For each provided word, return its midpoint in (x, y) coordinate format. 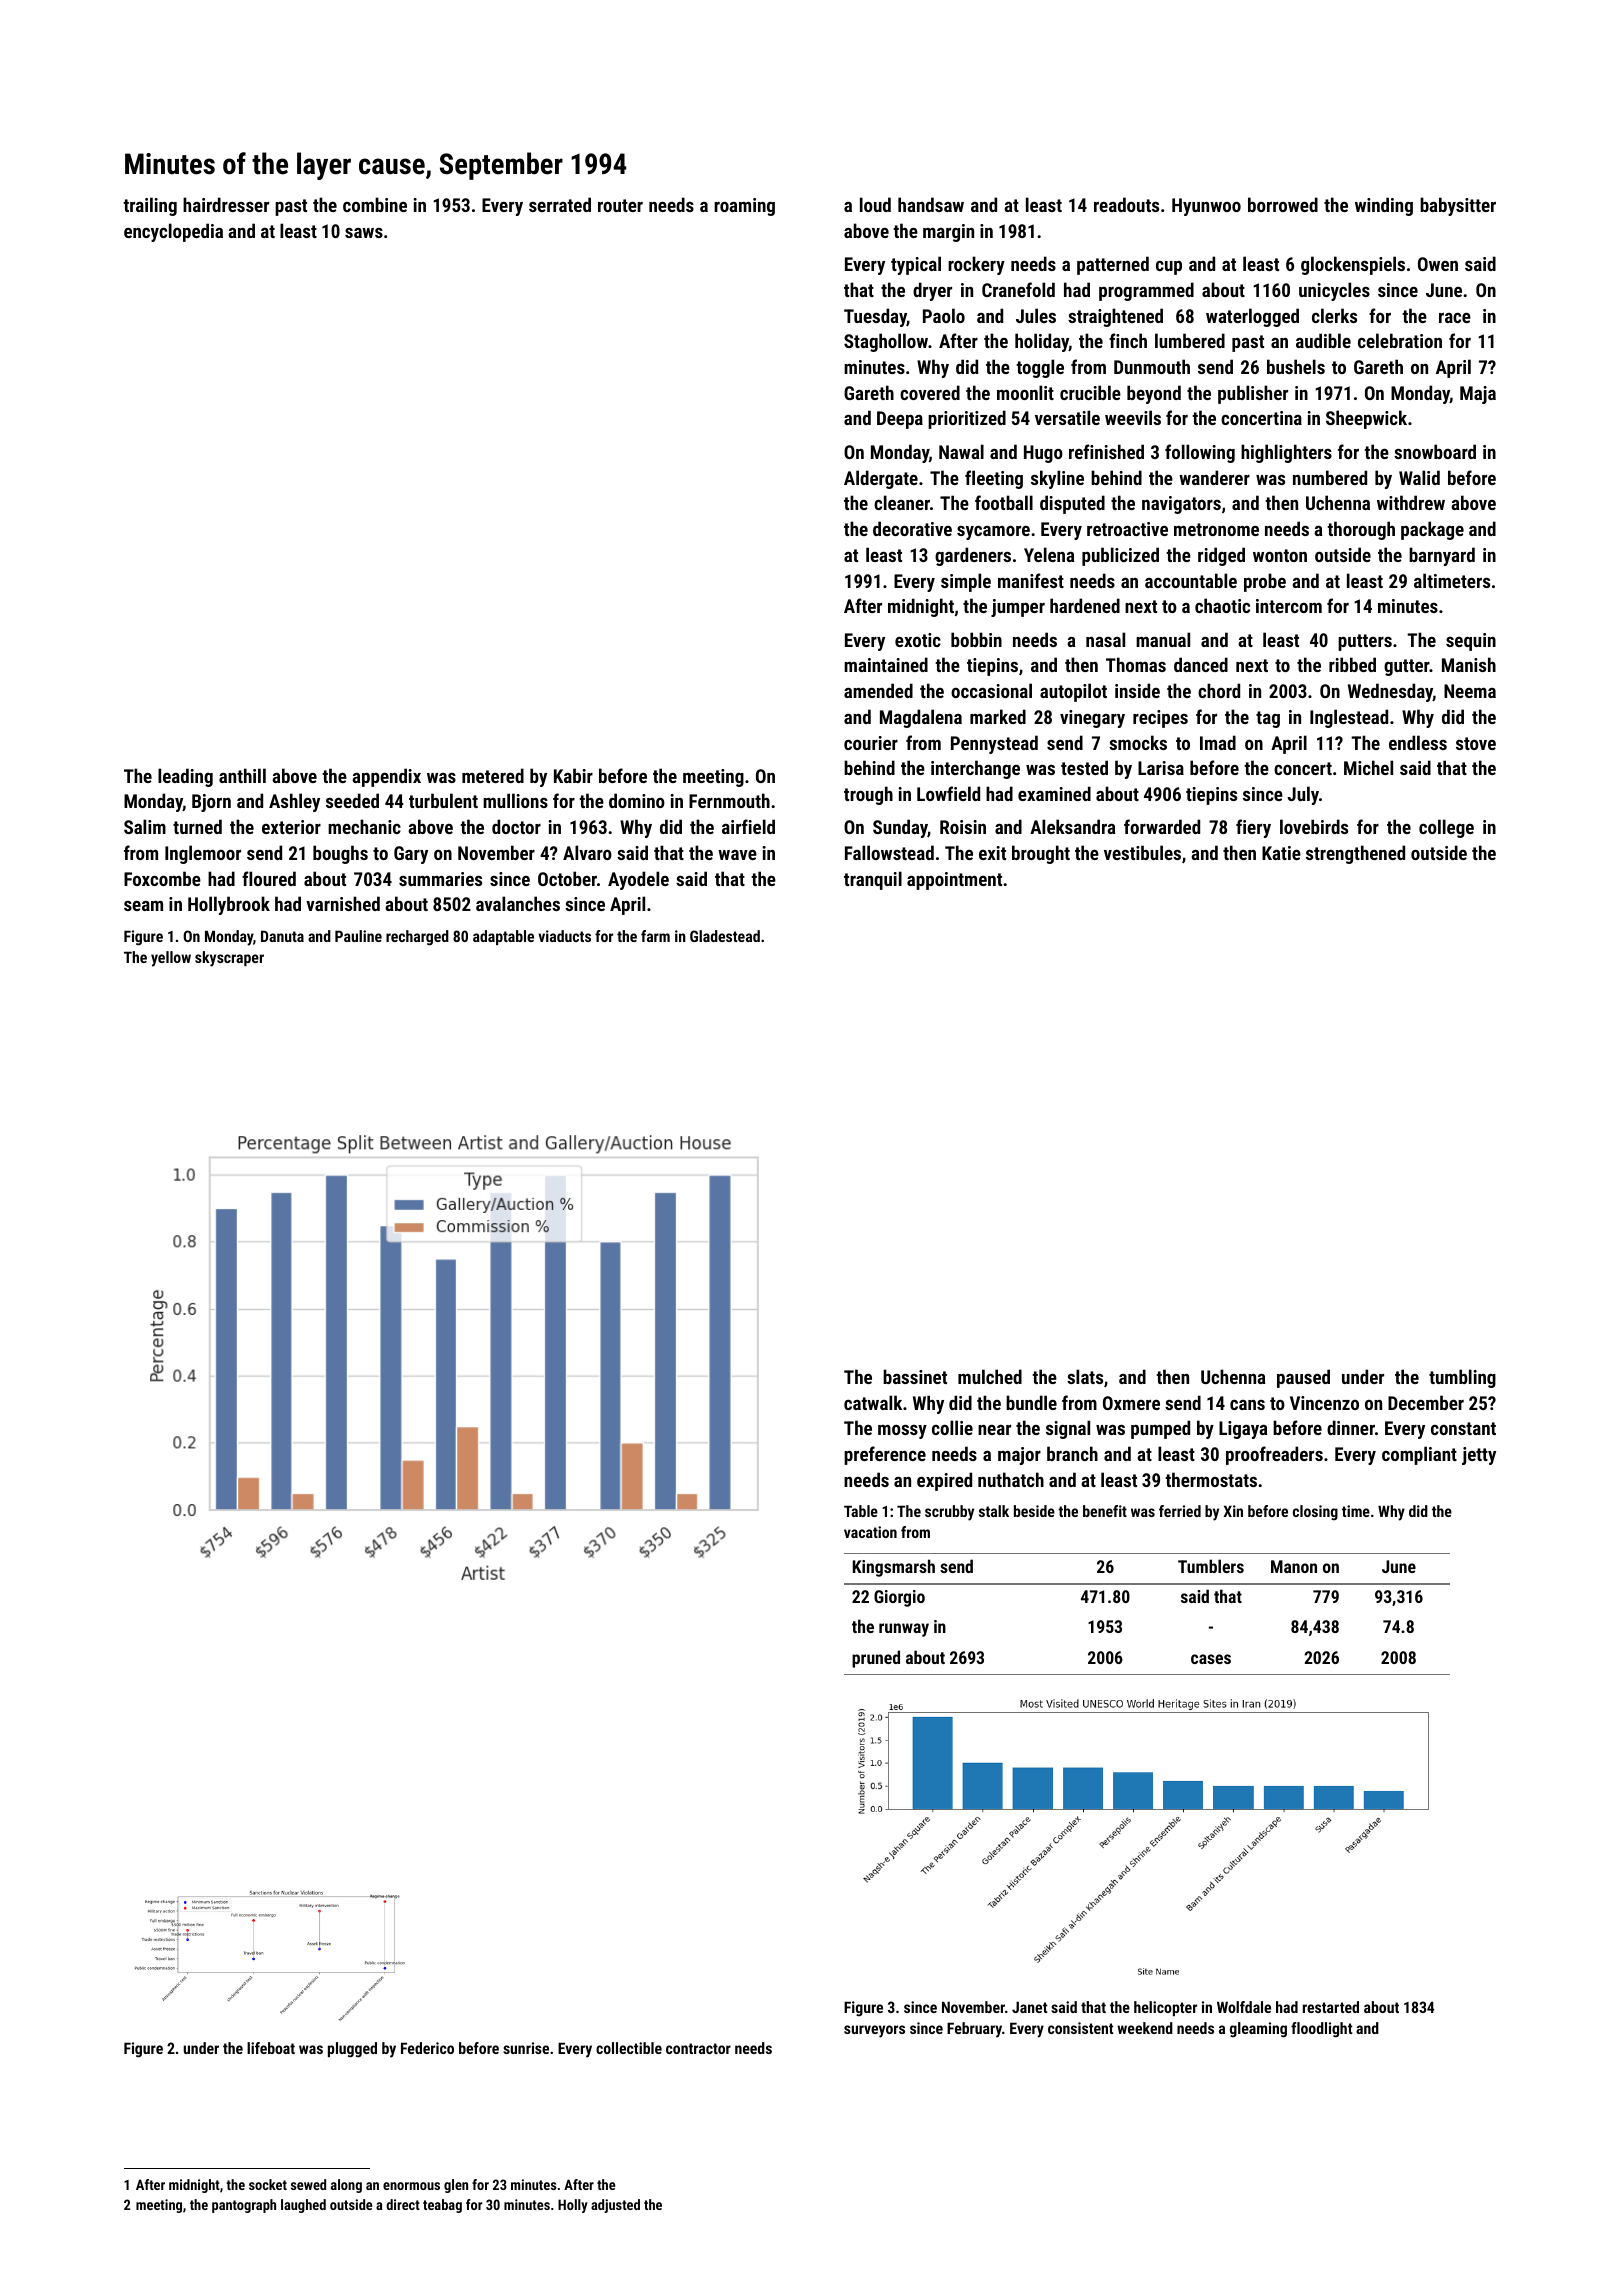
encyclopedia (173, 232)
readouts (1126, 204)
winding (1384, 206)
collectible (629, 2048)
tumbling (1462, 1378)
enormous (411, 2186)
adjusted (615, 2206)
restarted (1331, 2007)
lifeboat (271, 2048)
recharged (417, 938)
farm (655, 936)
